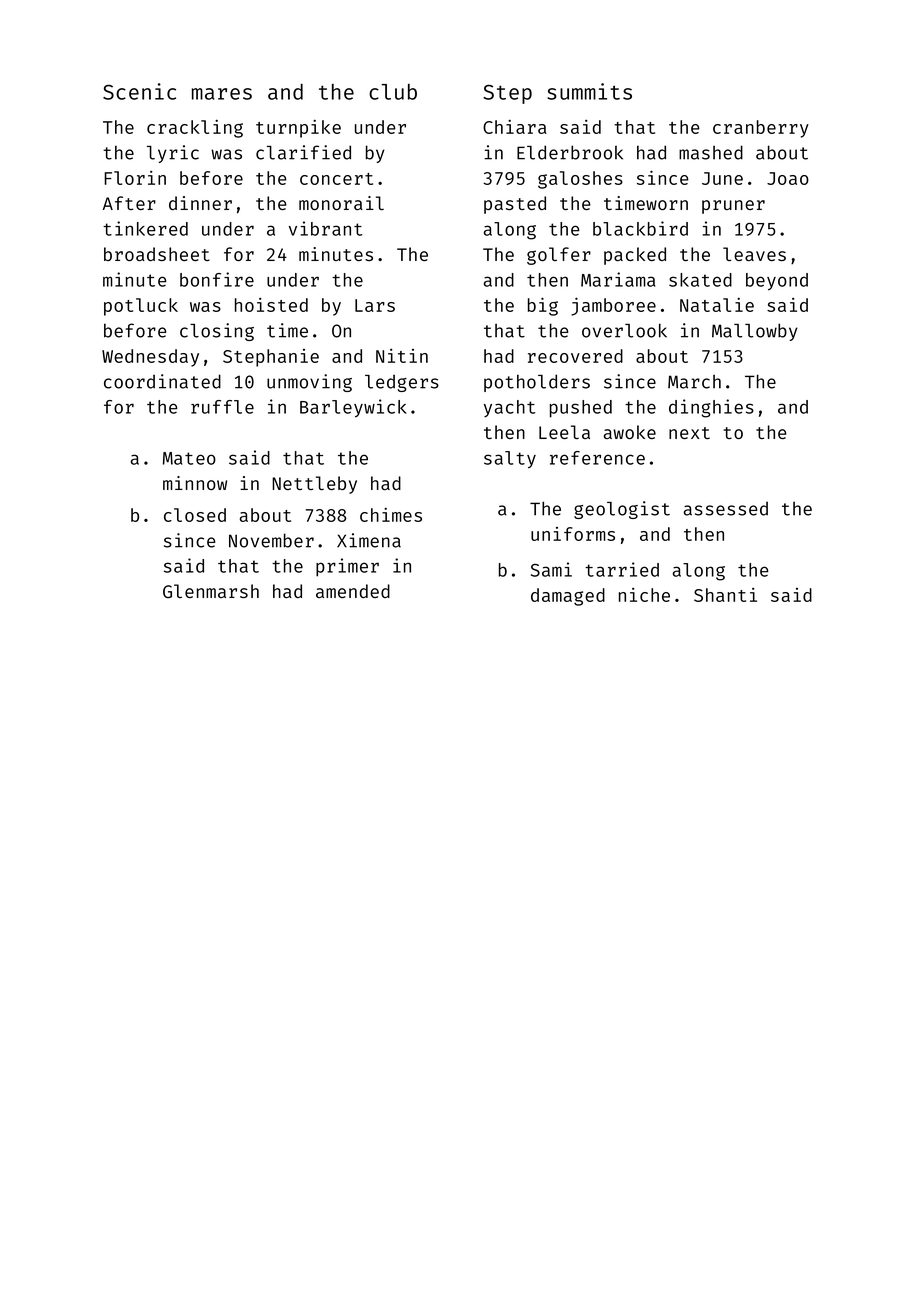 The width and height of the image is (924, 1311). What do you see at coordinates (271, 305) in the image?
I see `hoisted` at bounding box center [271, 305].
